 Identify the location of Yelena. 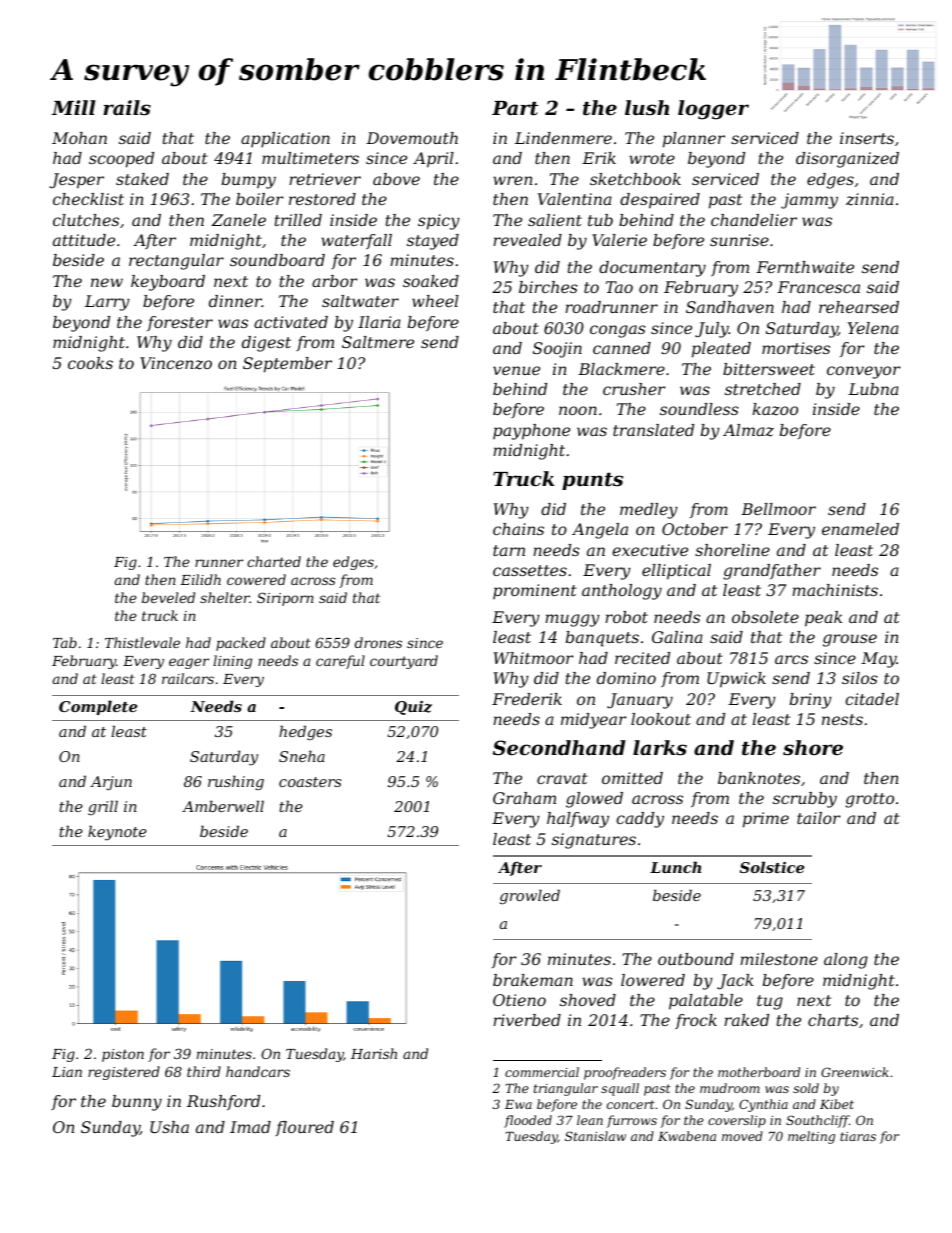
(873, 328).
